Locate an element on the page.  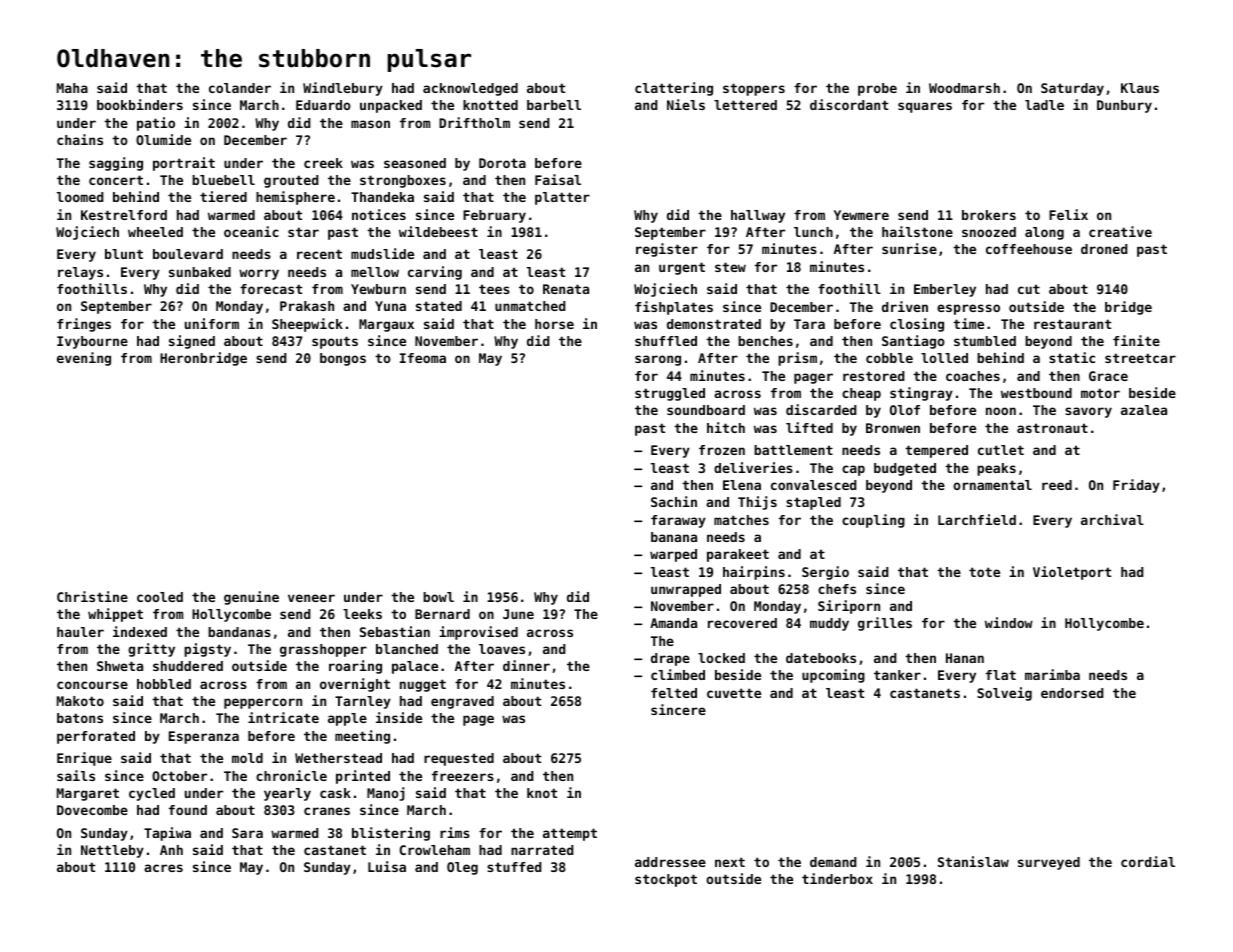
frozen is located at coordinates (722, 450).
